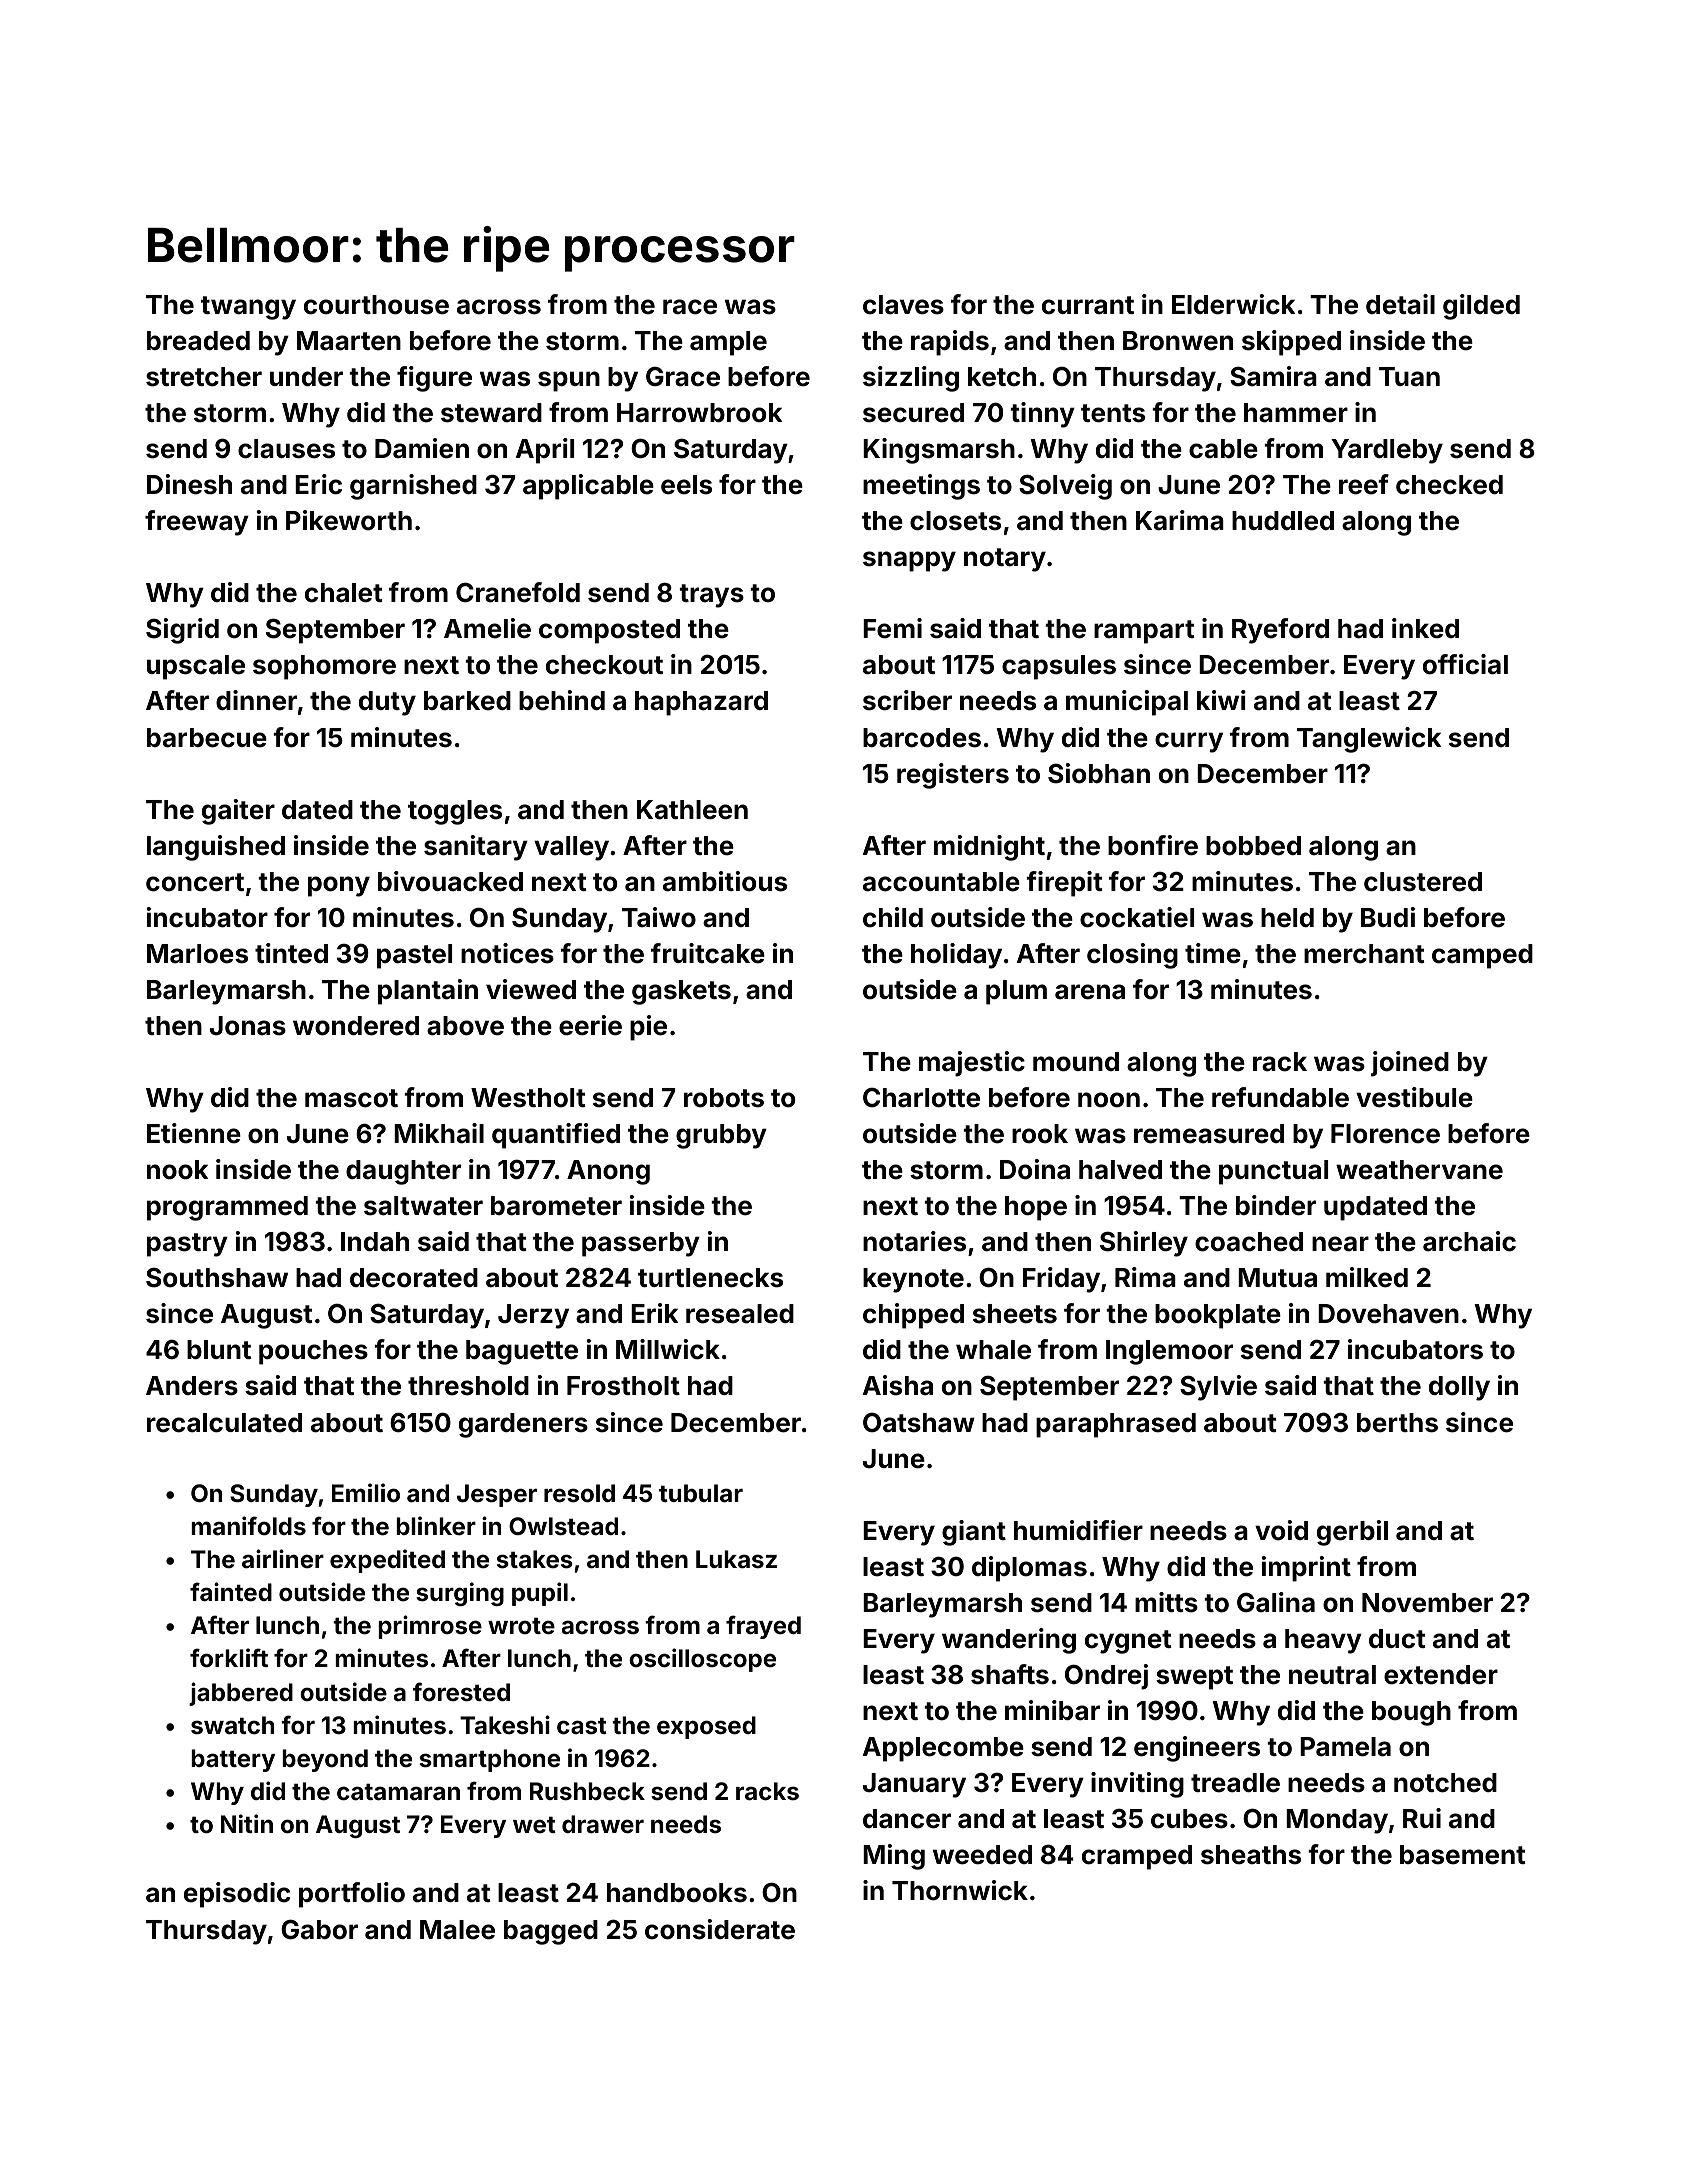 This screenshot has height=2178, width=1683. Describe the element at coordinates (728, 343) in the screenshot. I see `ample` at that location.
